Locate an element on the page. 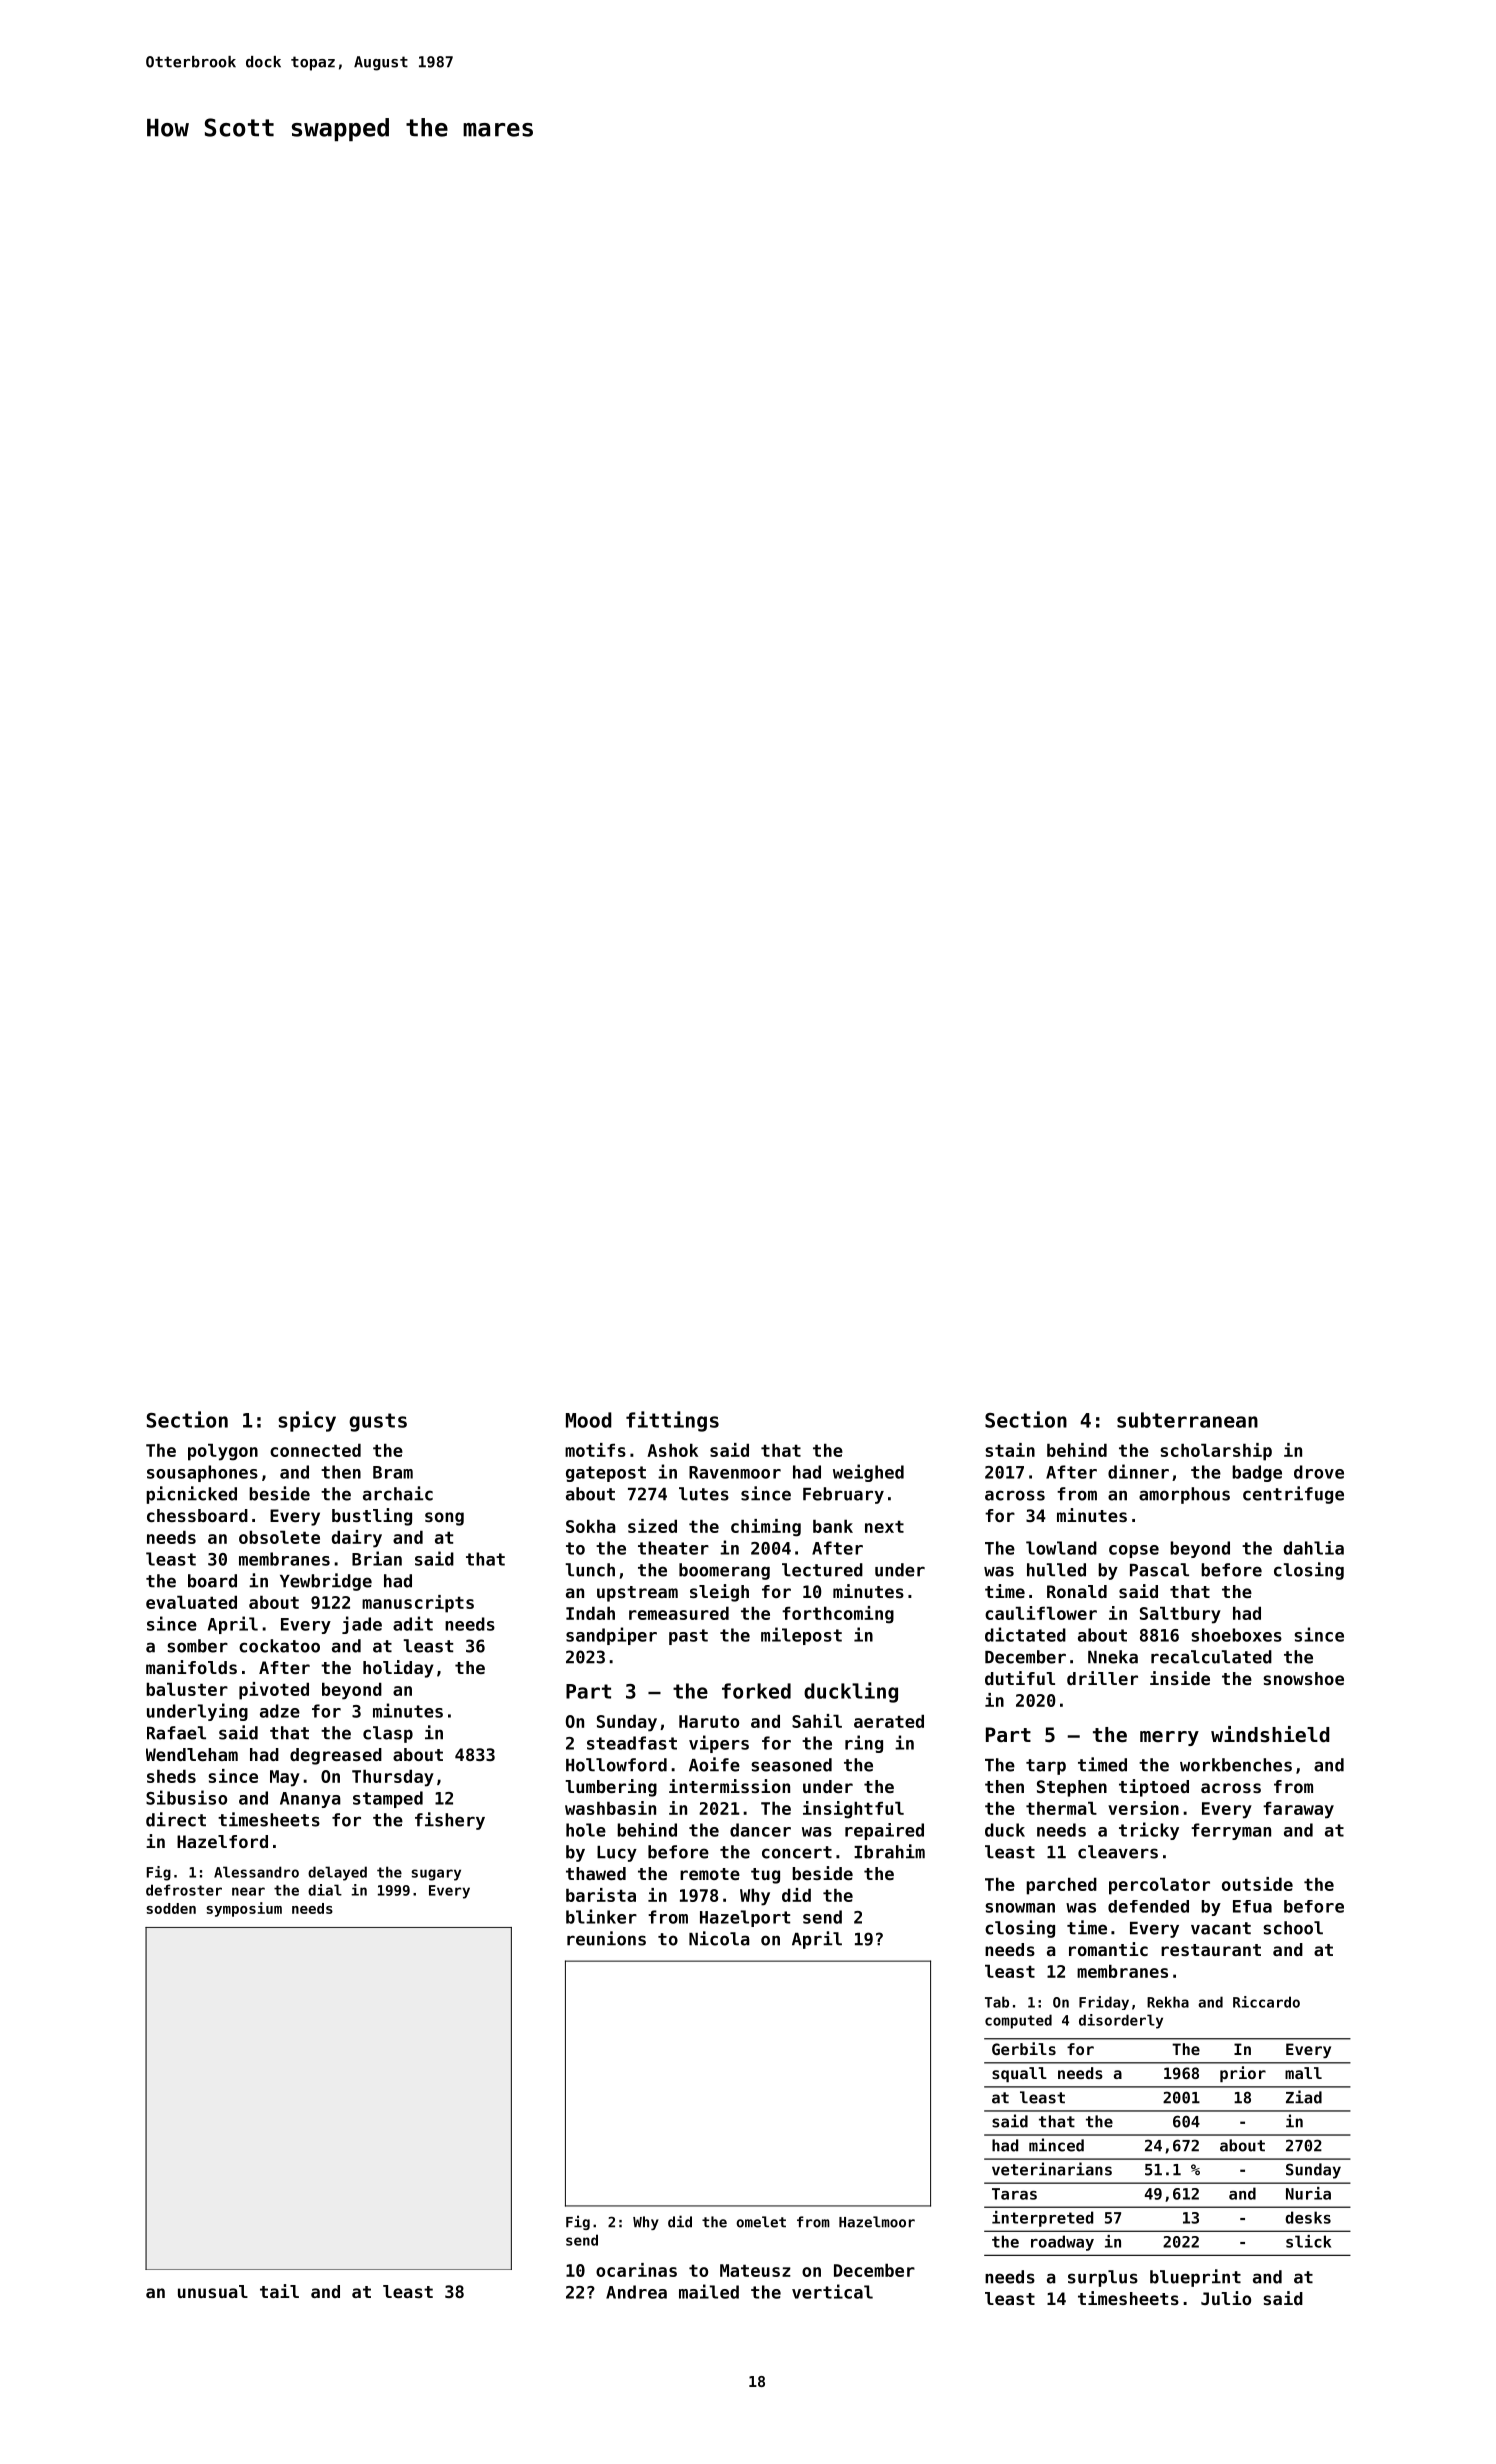 Image resolution: width=1496 pixels, height=2464 pixels. milepost is located at coordinates (801, 1636).
